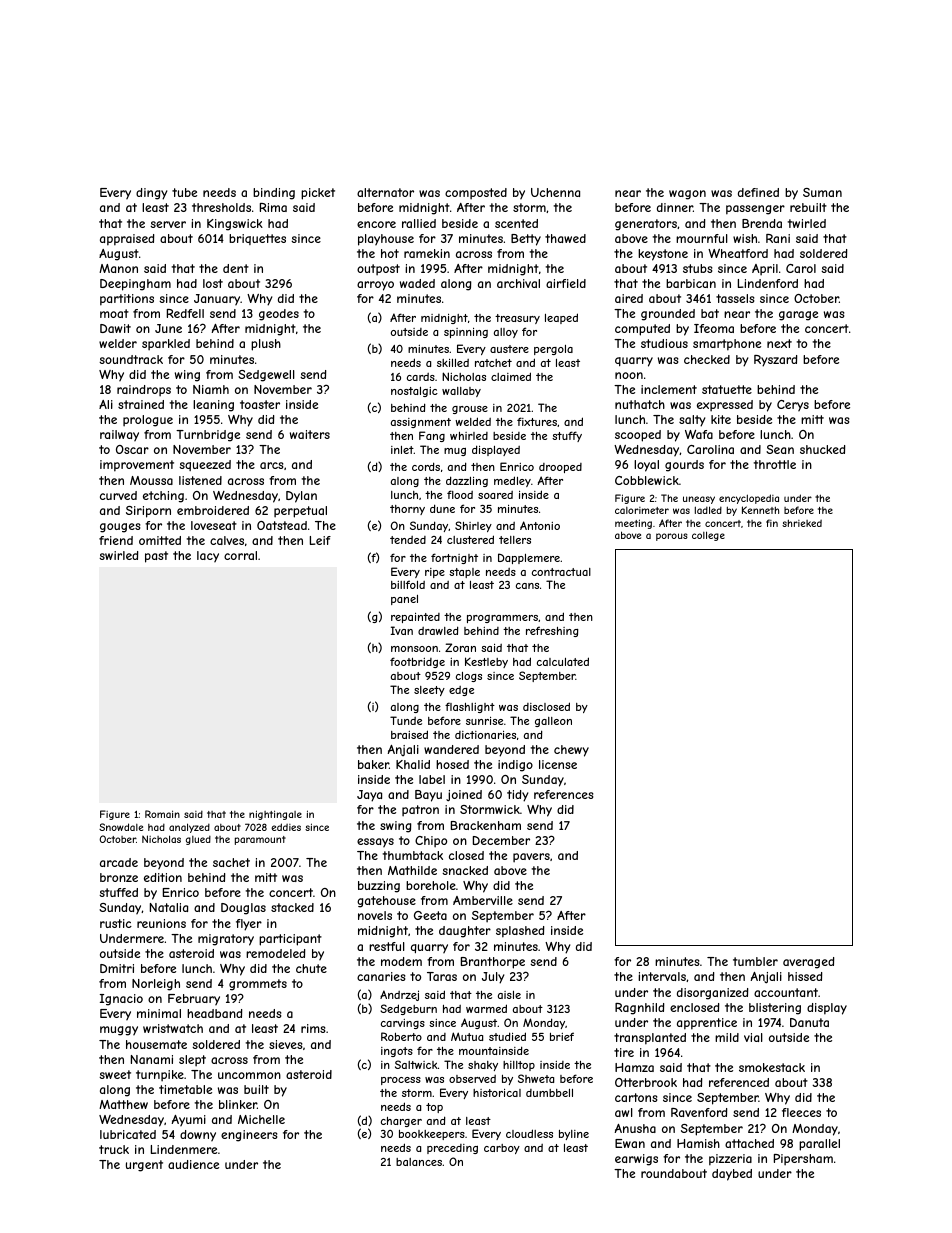  I want to click on archival, so click(518, 283).
